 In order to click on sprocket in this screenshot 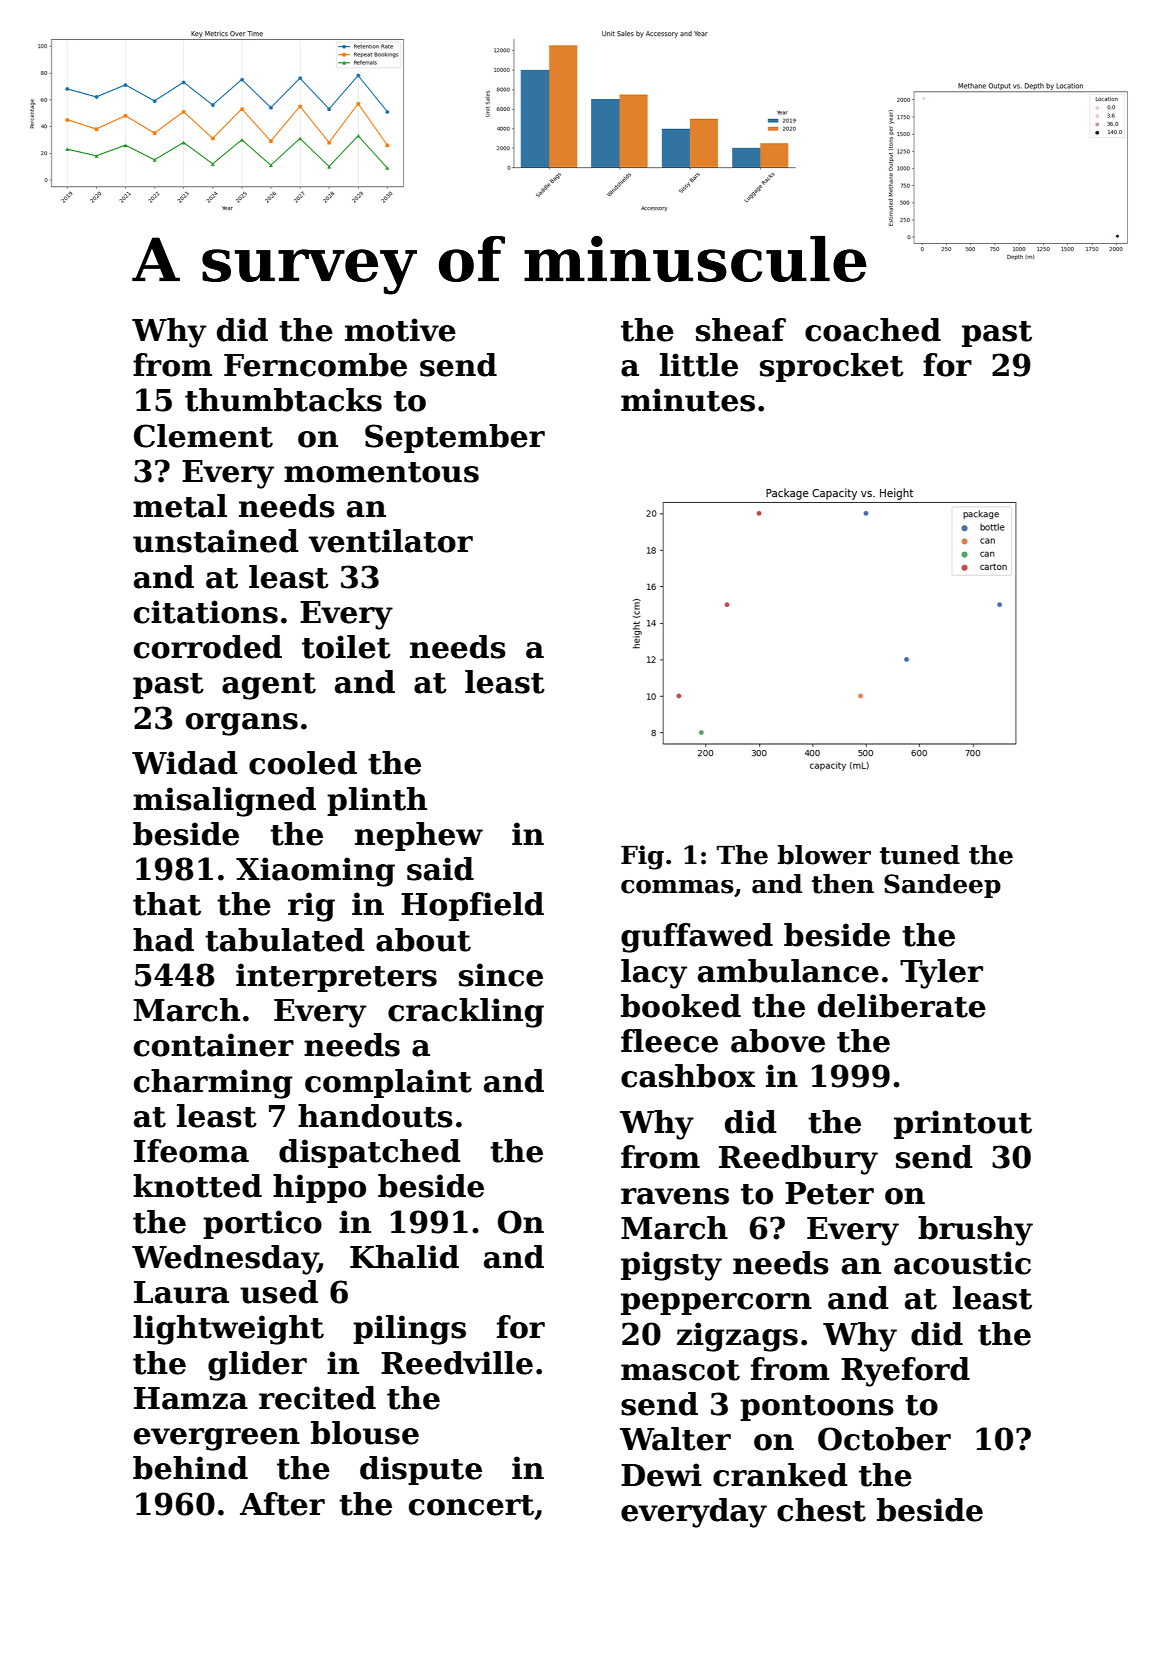, I will do `click(832, 367)`.
